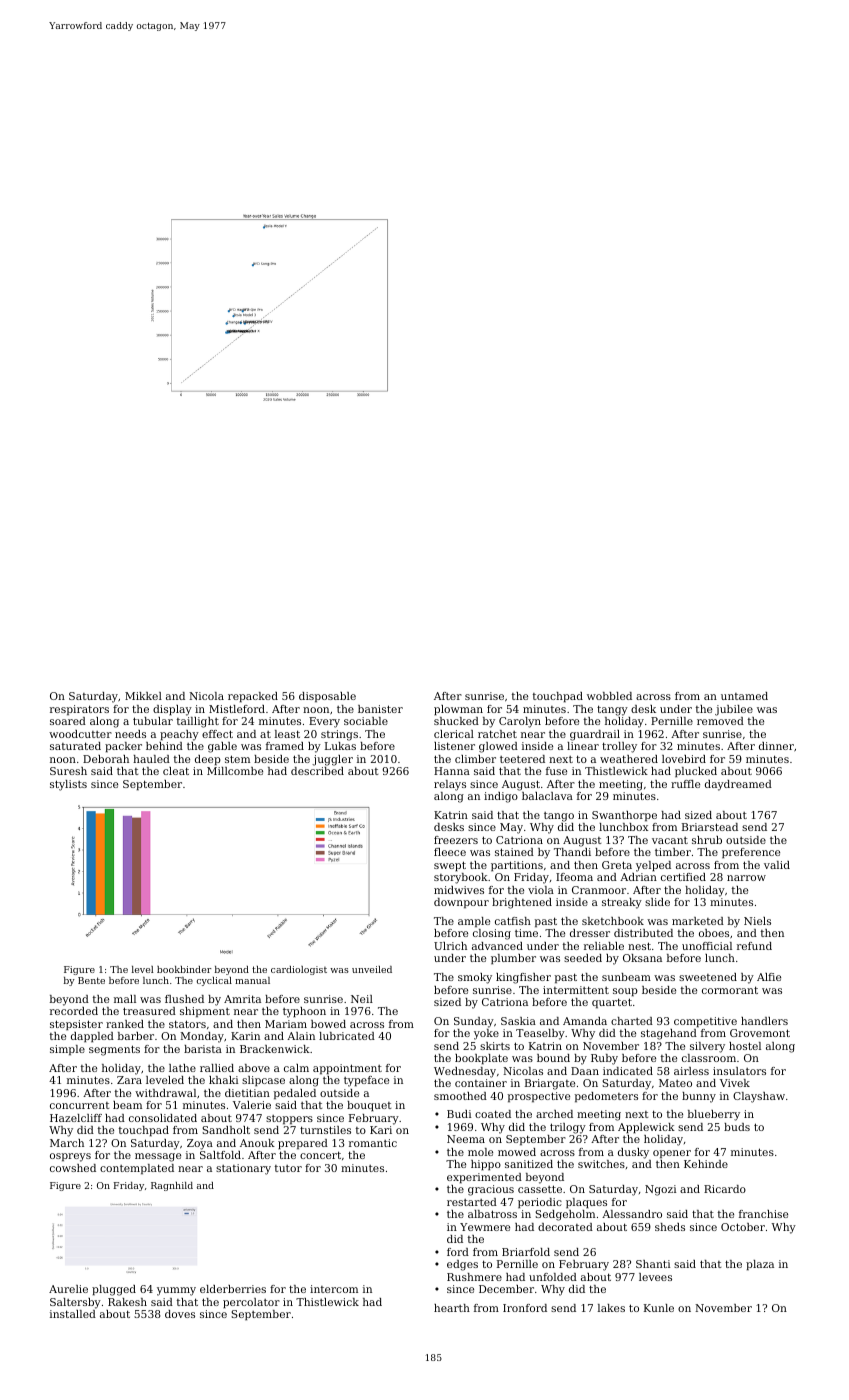  What do you see at coordinates (180, 1314) in the screenshot?
I see `doves` at bounding box center [180, 1314].
